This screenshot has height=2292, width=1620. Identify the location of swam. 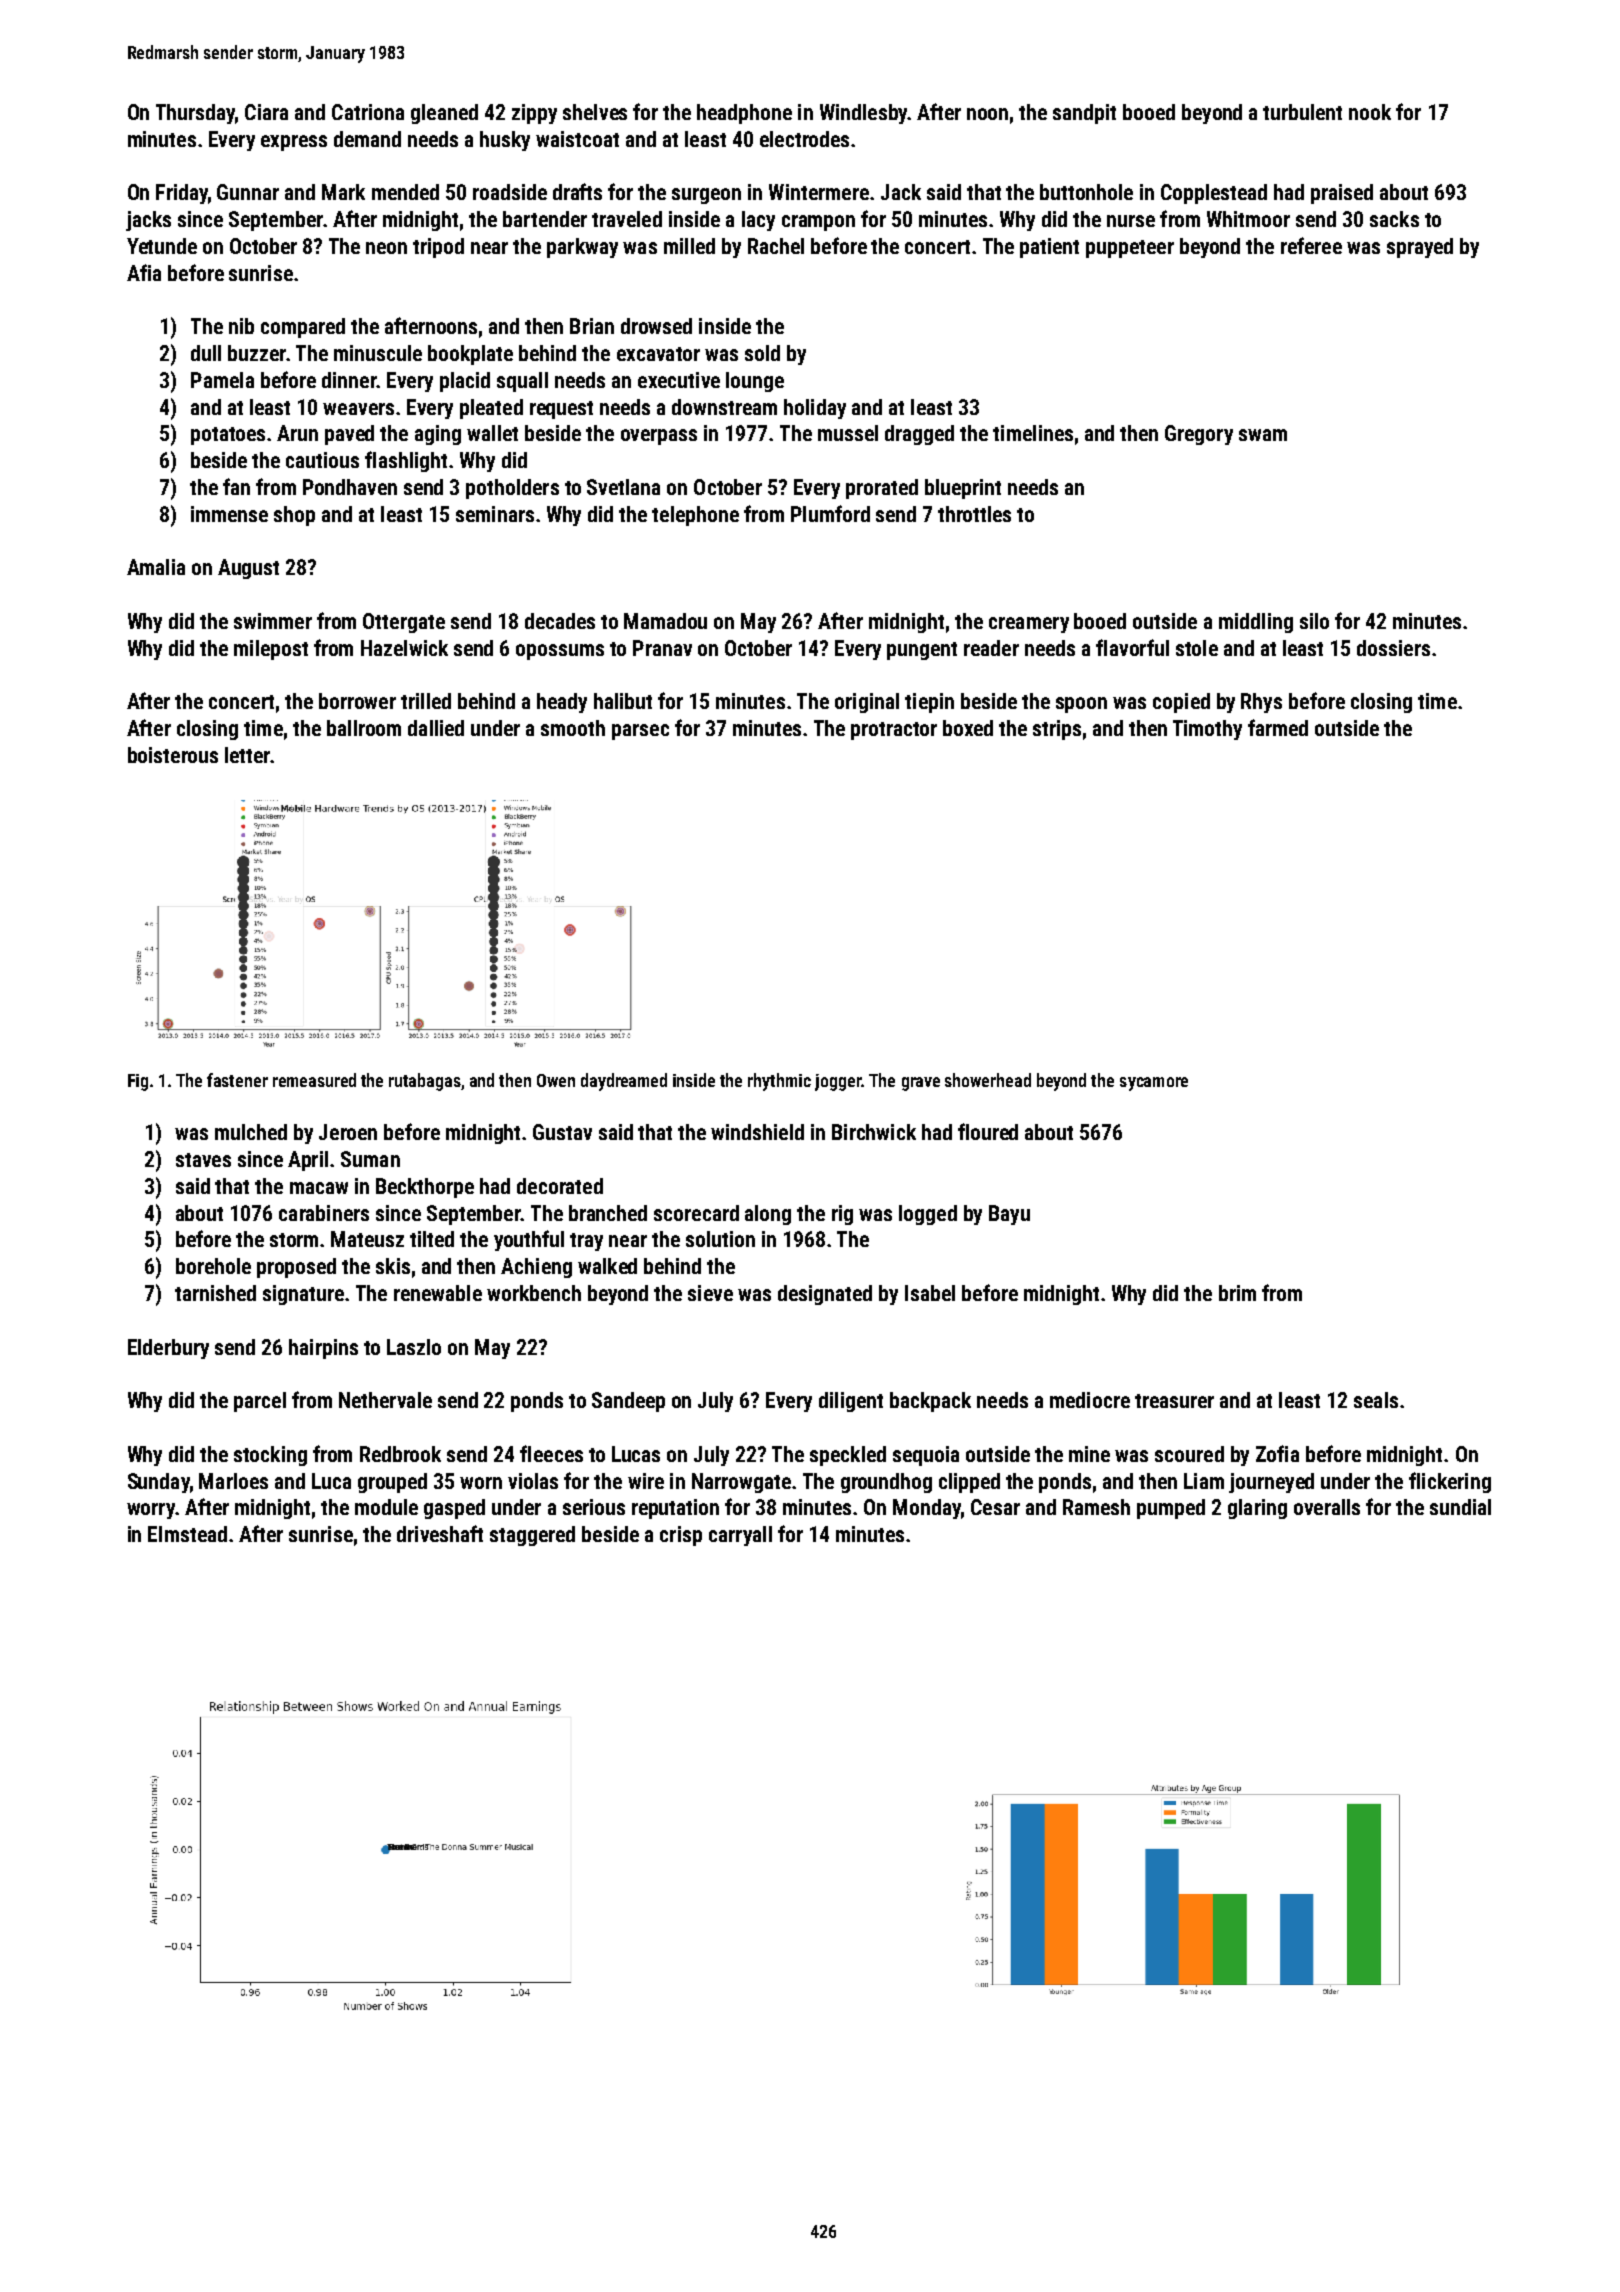
(1263, 435).
